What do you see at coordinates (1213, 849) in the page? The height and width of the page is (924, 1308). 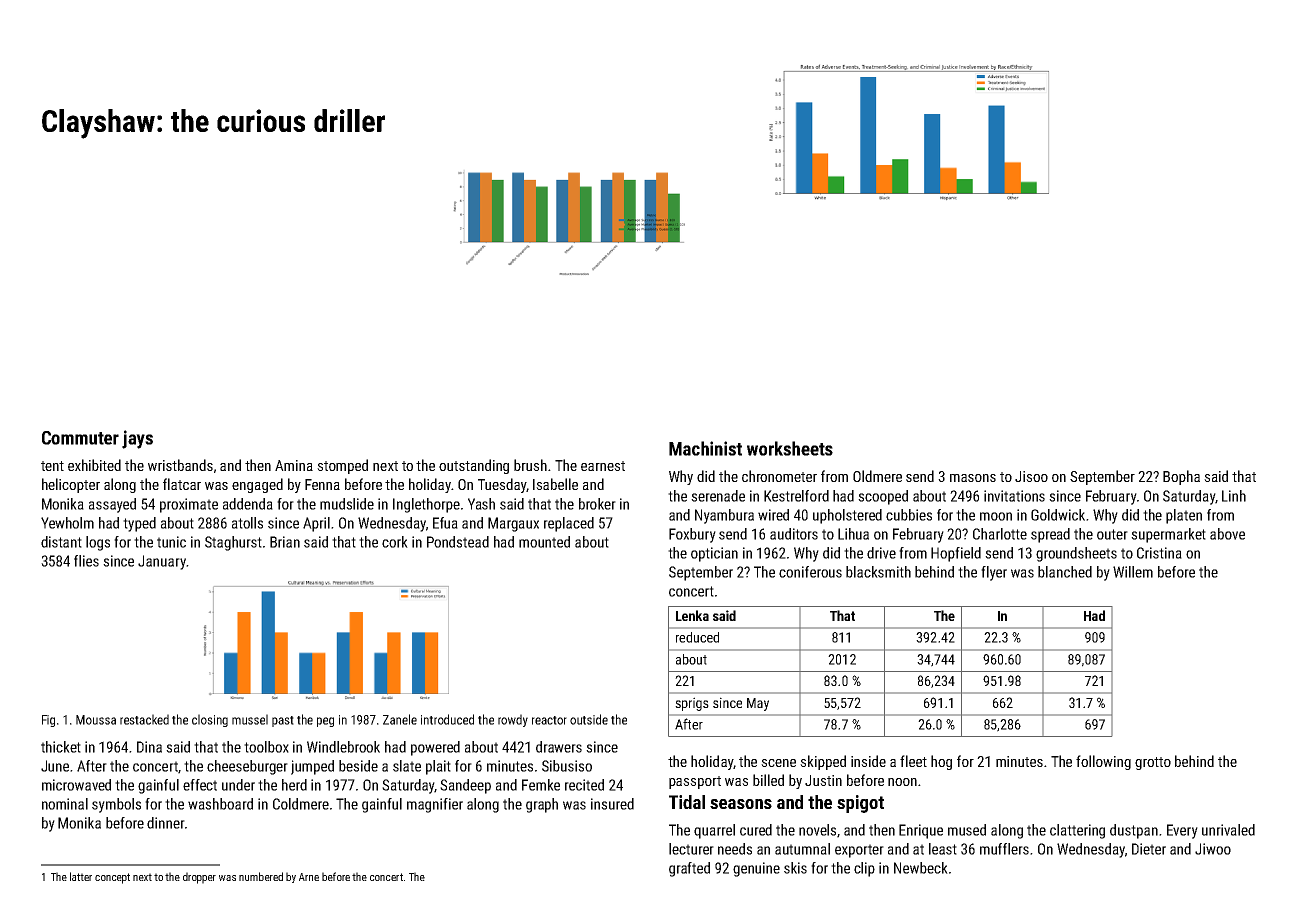 I see `Jiwoo` at bounding box center [1213, 849].
